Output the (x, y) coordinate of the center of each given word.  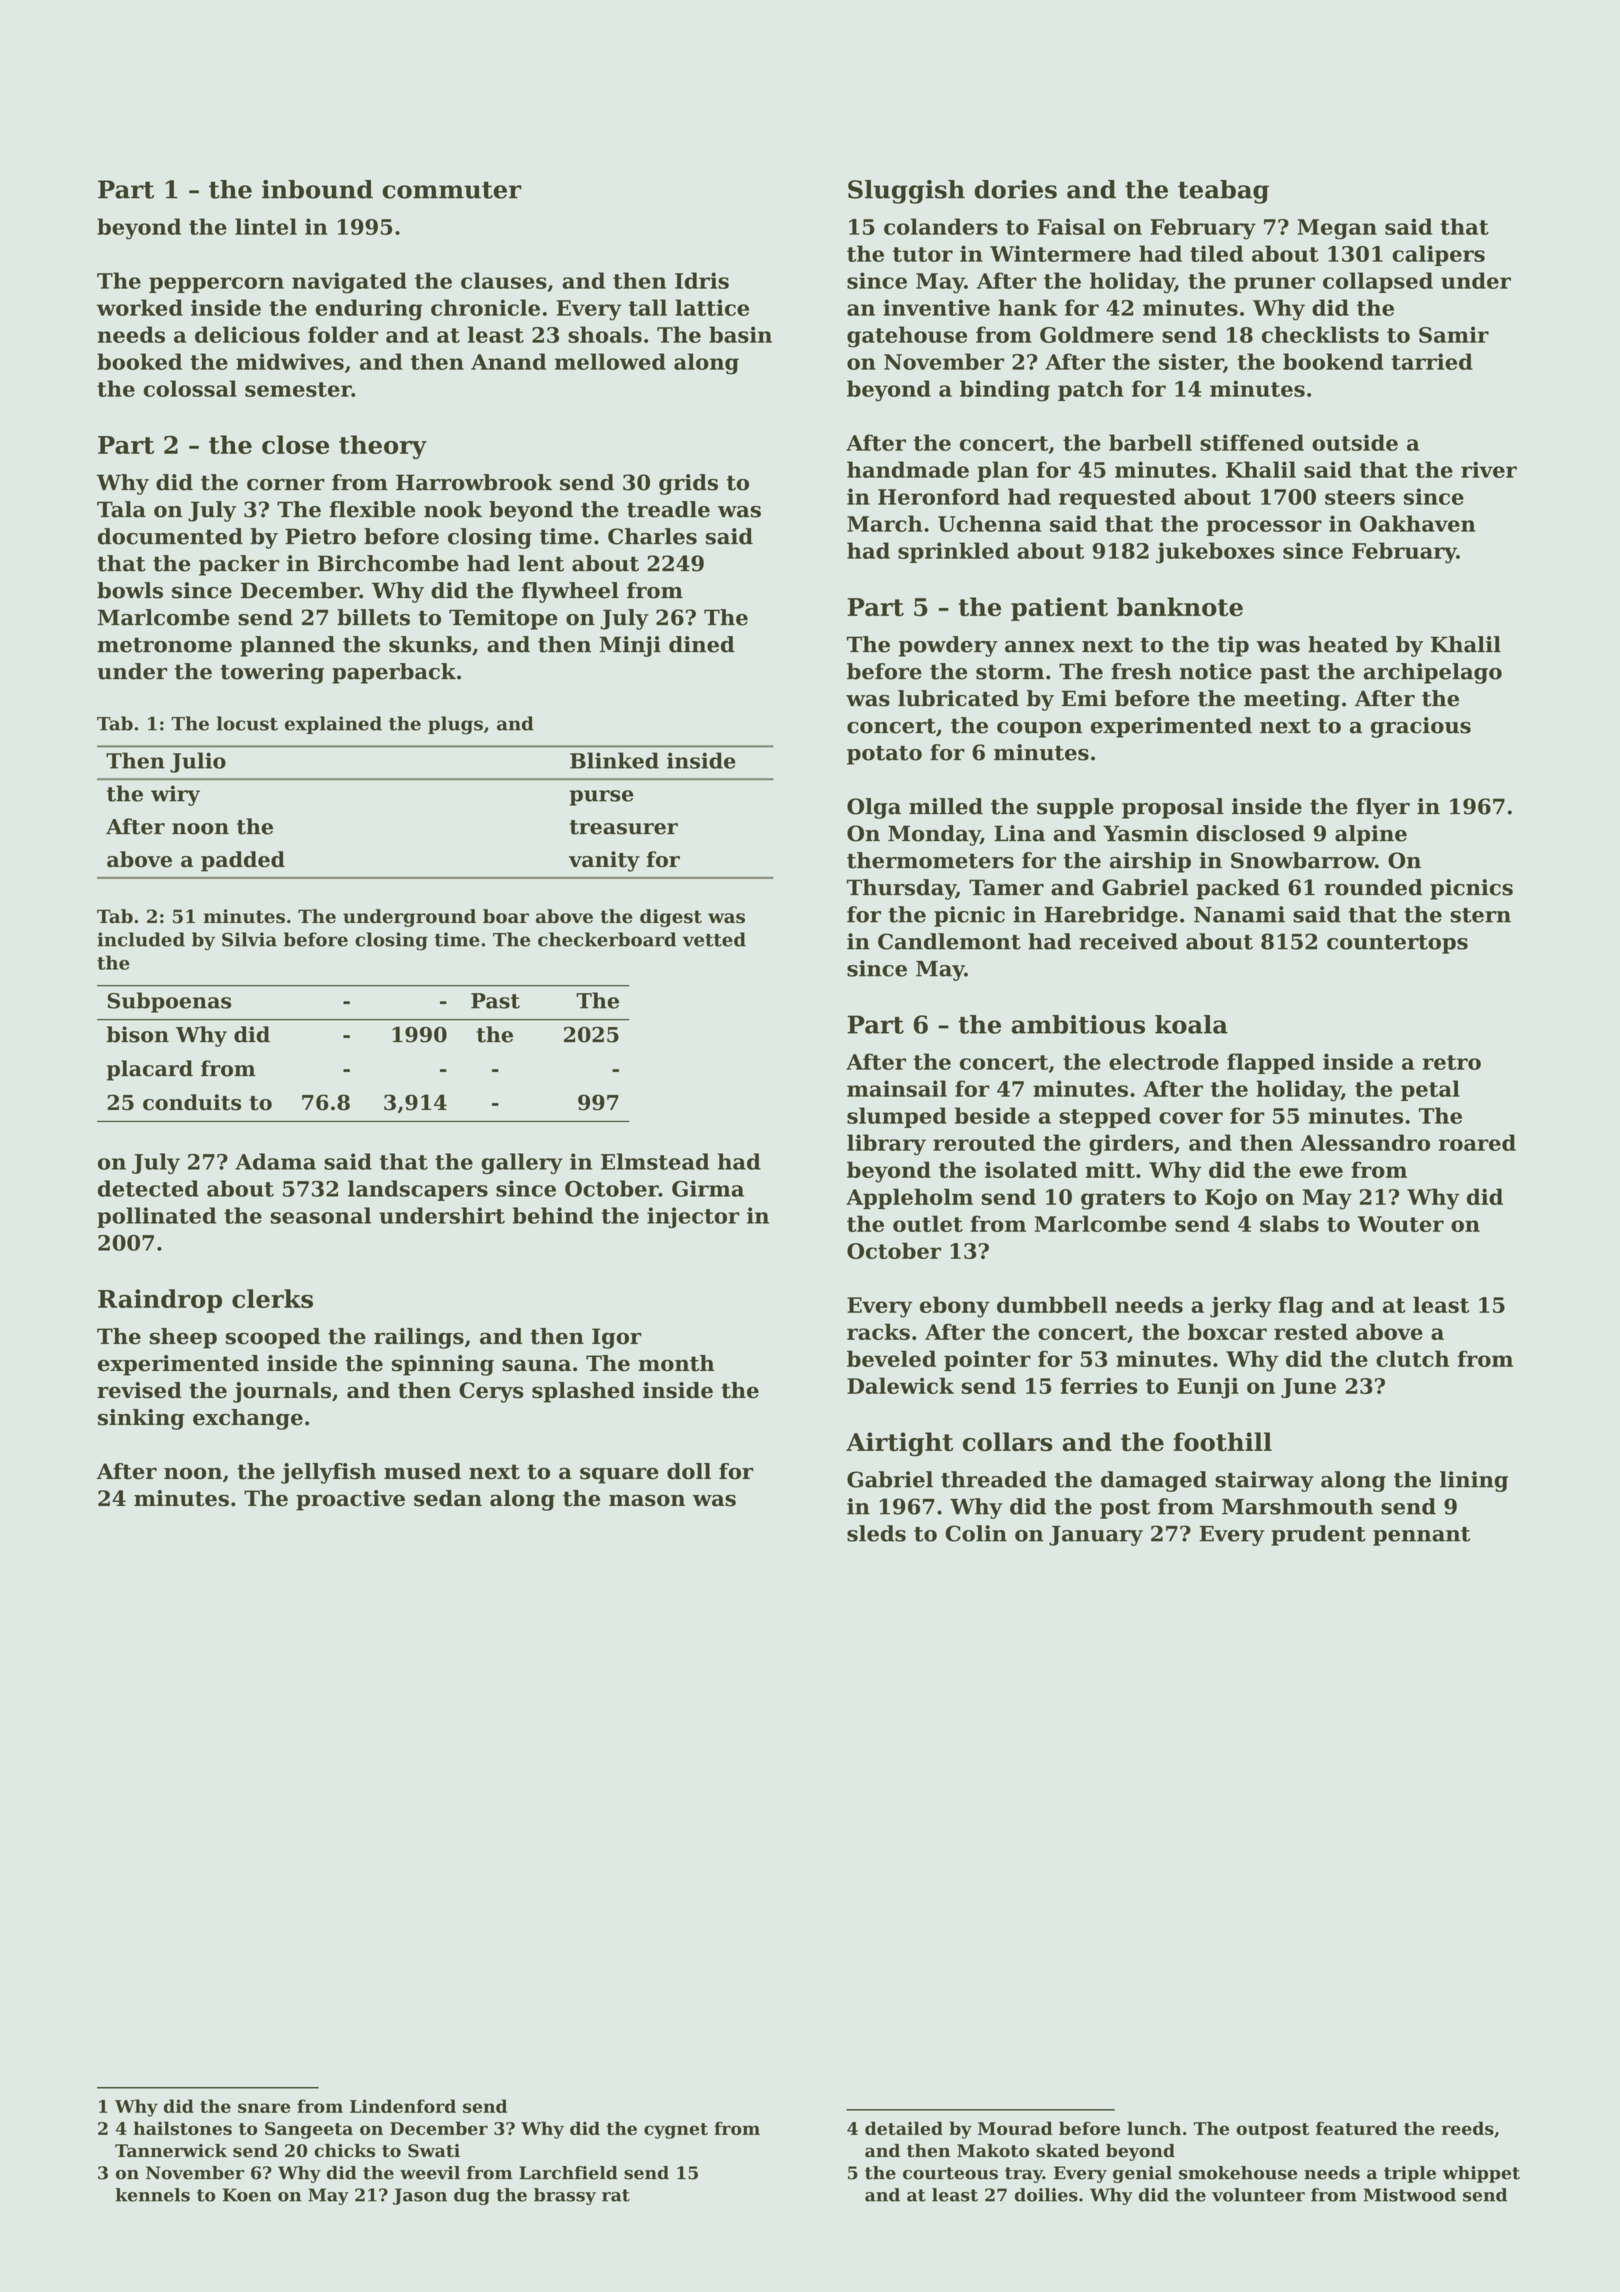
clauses (504, 280)
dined (702, 644)
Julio (198, 762)
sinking (141, 1419)
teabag (1223, 192)
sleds (876, 1533)
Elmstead (655, 1161)
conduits (192, 1102)
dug (472, 2196)
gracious (1421, 727)
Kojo (1231, 1199)
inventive (936, 307)
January (1096, 1536)
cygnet (676, 2131)
